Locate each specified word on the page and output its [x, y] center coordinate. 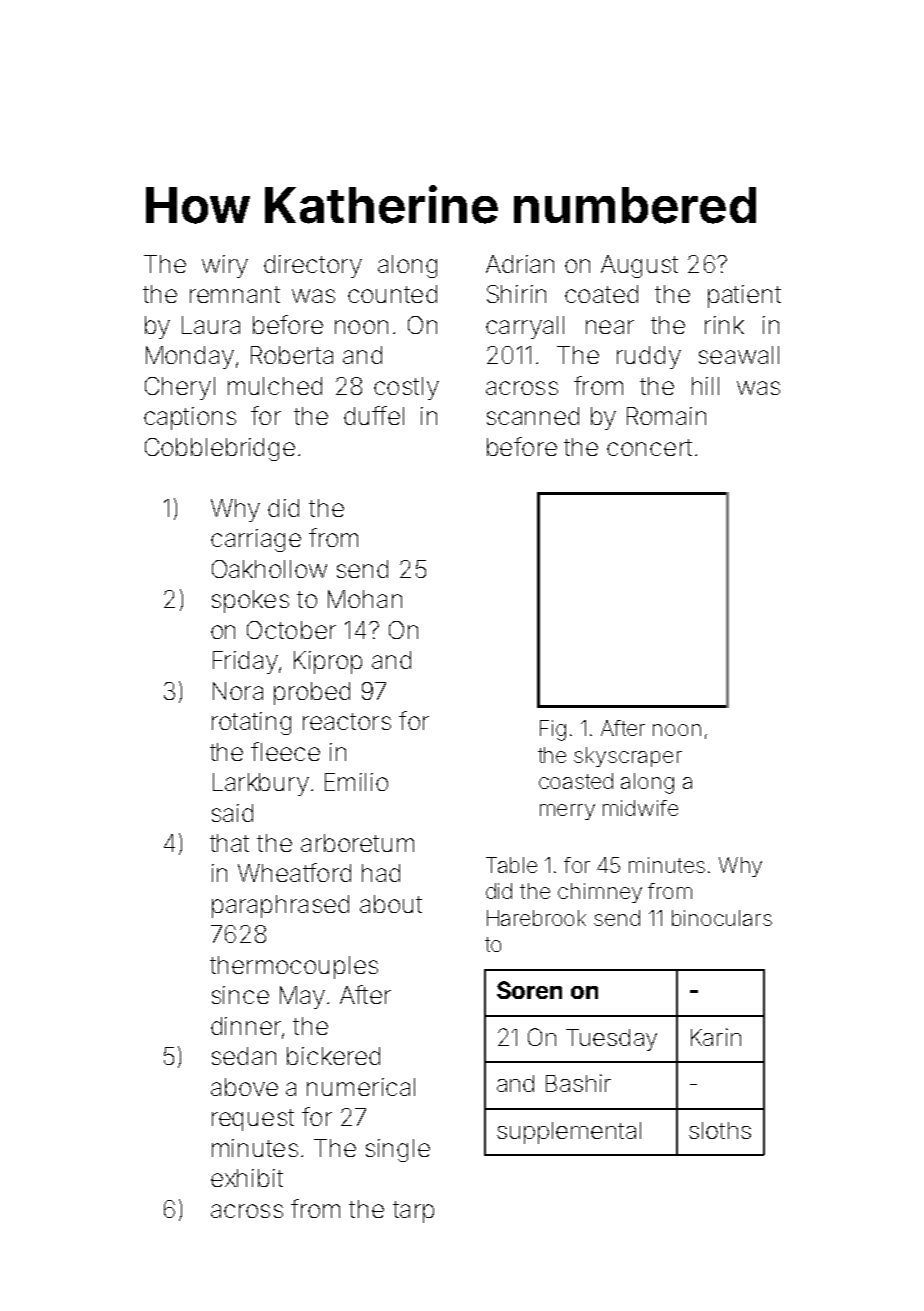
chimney [600, 893]
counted [392, 294]
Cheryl [180, 388]
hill [705, 386]
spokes [250, 601]
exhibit [247, 1178]
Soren [529, 990]
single [398, 1150]
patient [744, 296]
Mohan [365, 599]
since [240, 995]
